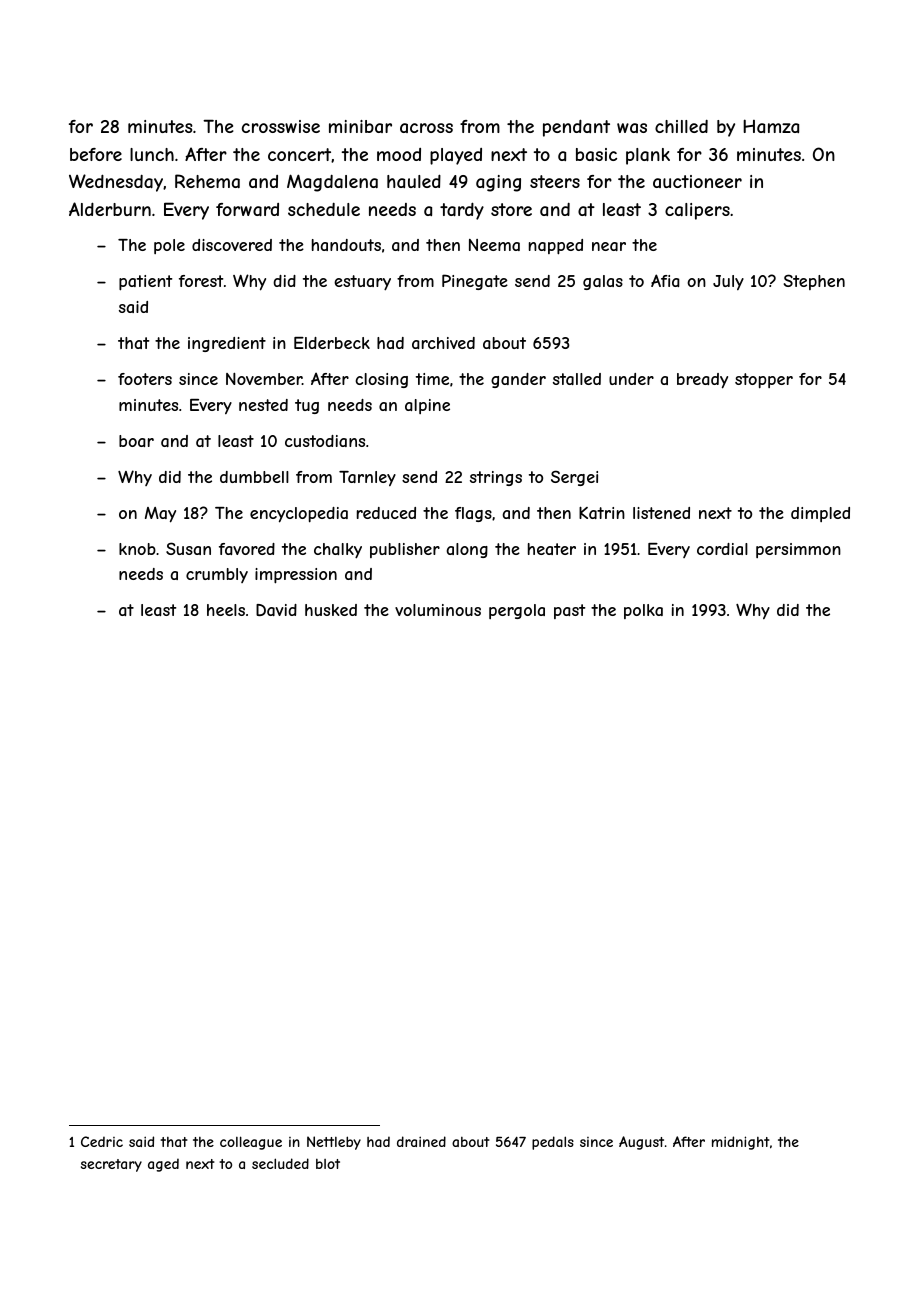 Image resolution: width=924 pixels, height=1311 pixels. Describe the element at coordinates (360, 126) in the screenshot. I see `minibar` at that location.
